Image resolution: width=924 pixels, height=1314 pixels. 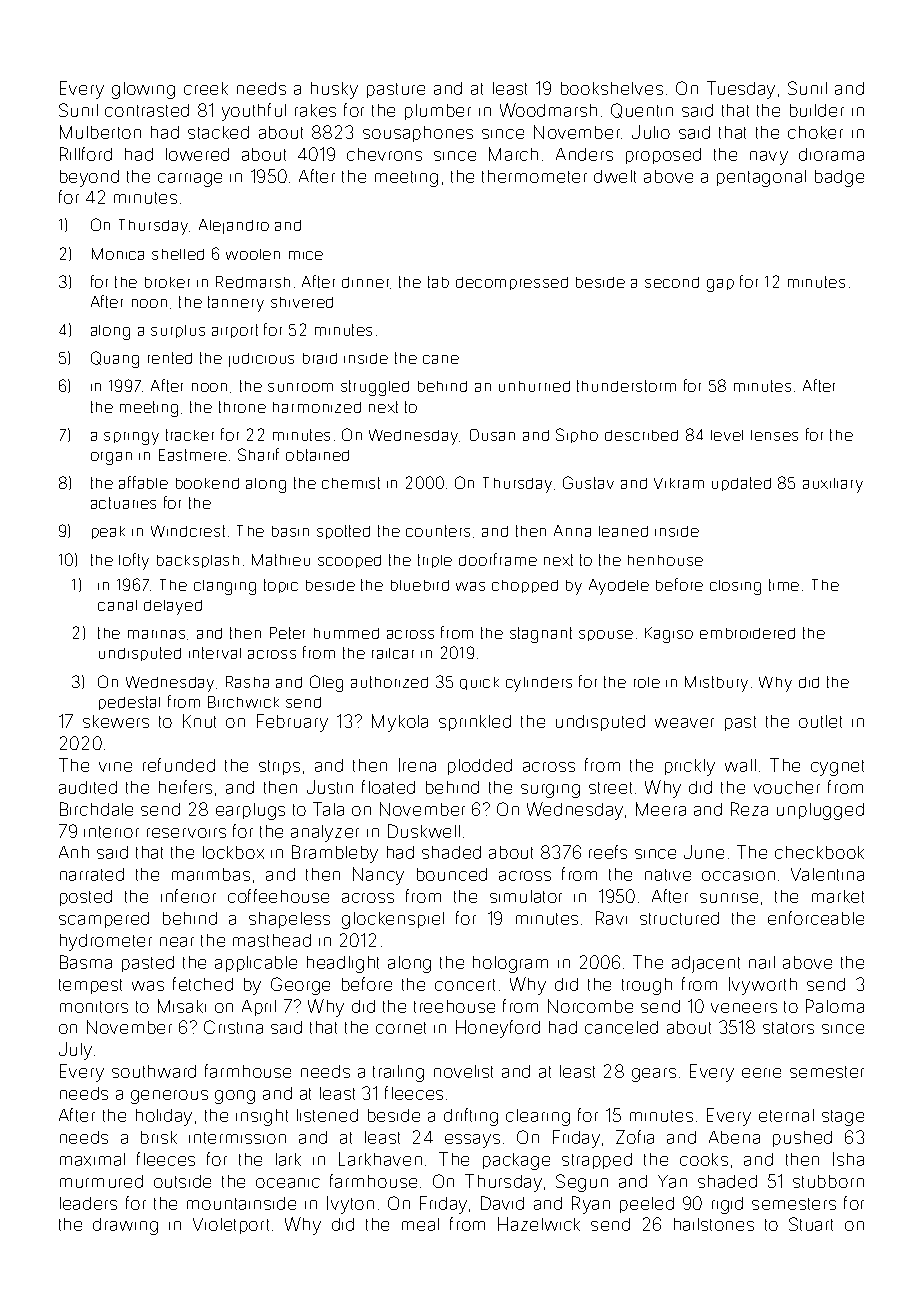 I want to click on husky, so click(x=334, y=90).
